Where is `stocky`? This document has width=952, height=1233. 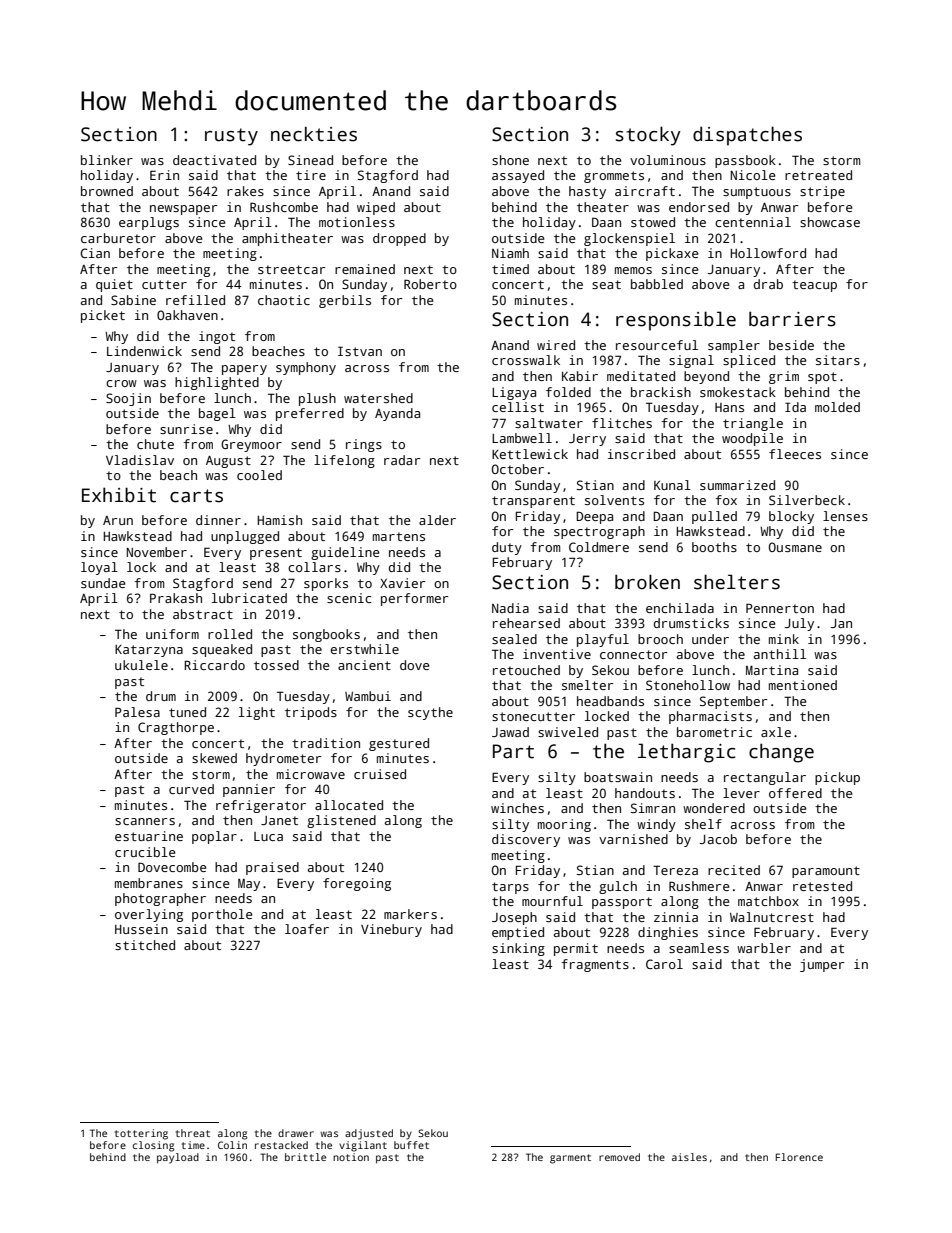 stocky is located at coordinates (648, 136).
